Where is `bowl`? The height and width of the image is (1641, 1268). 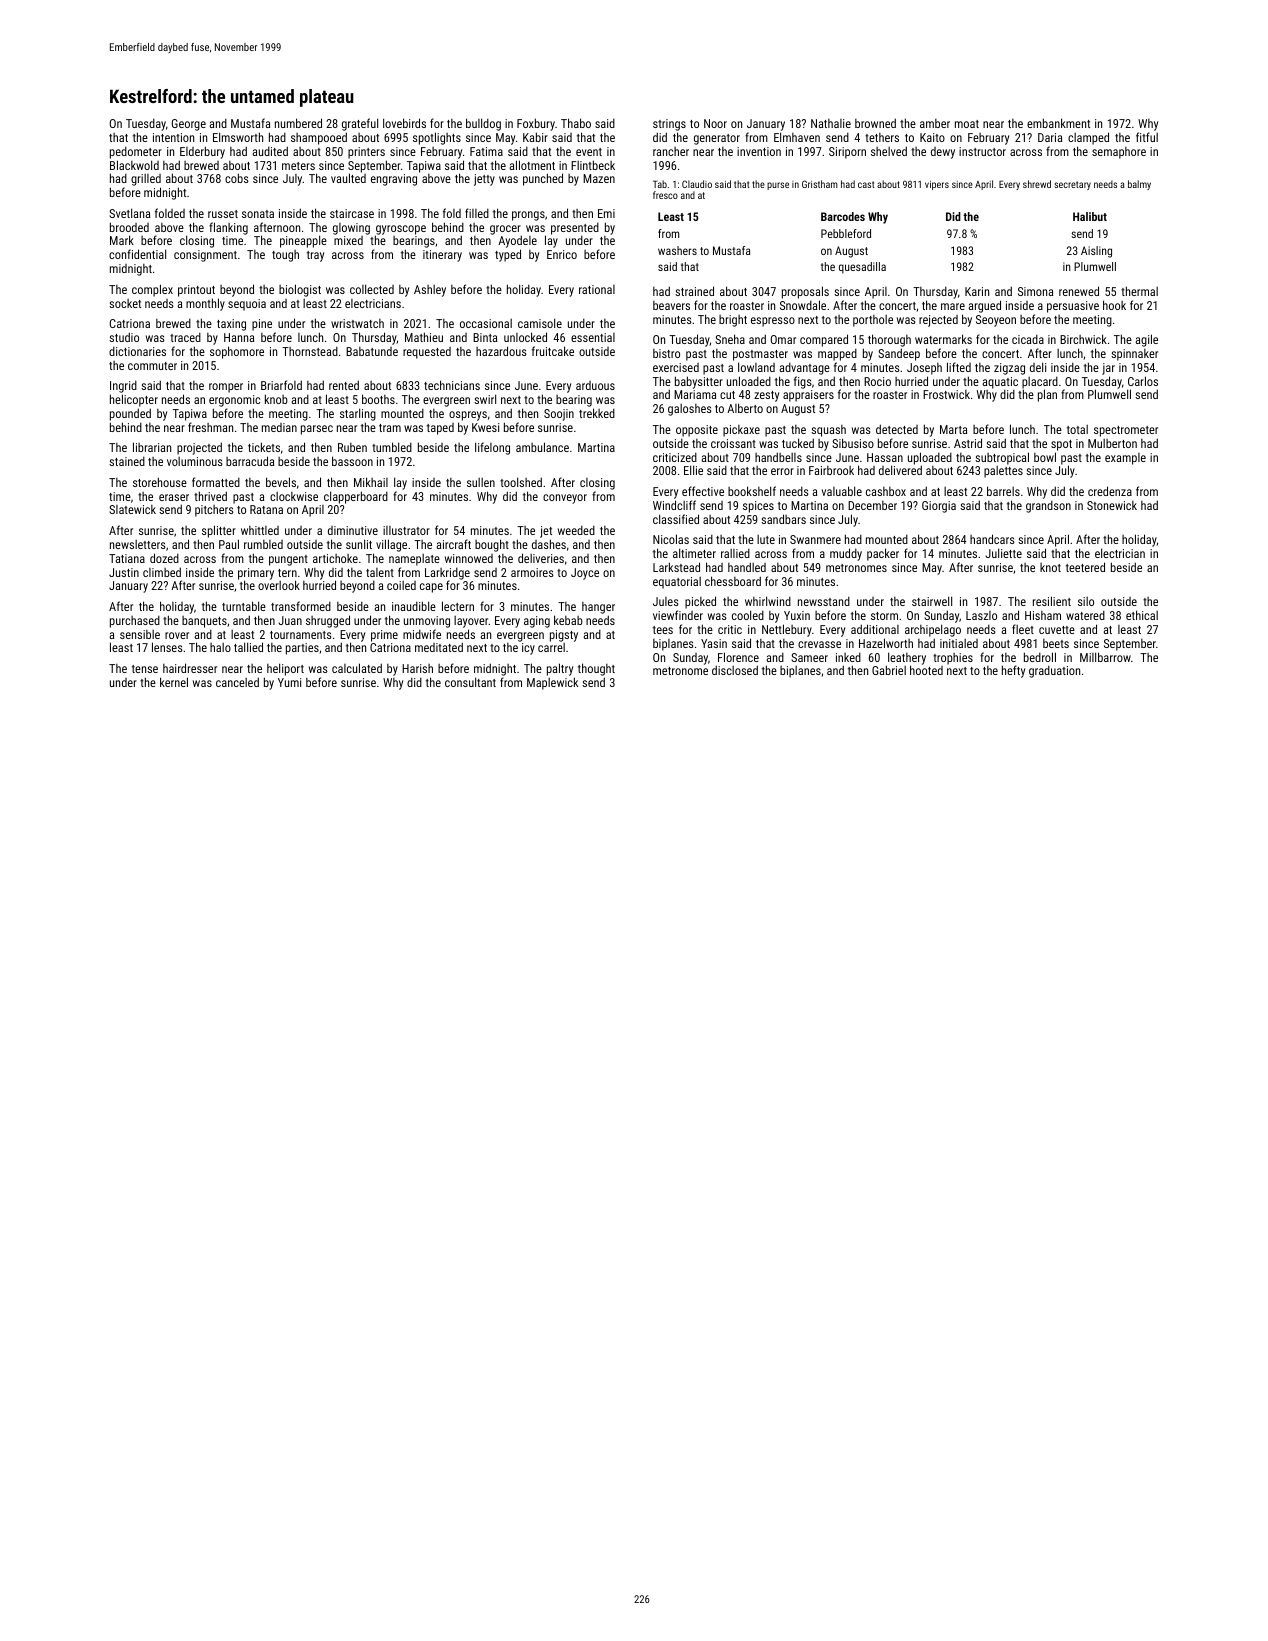 bowl is located at coordinates (1045, 457).
